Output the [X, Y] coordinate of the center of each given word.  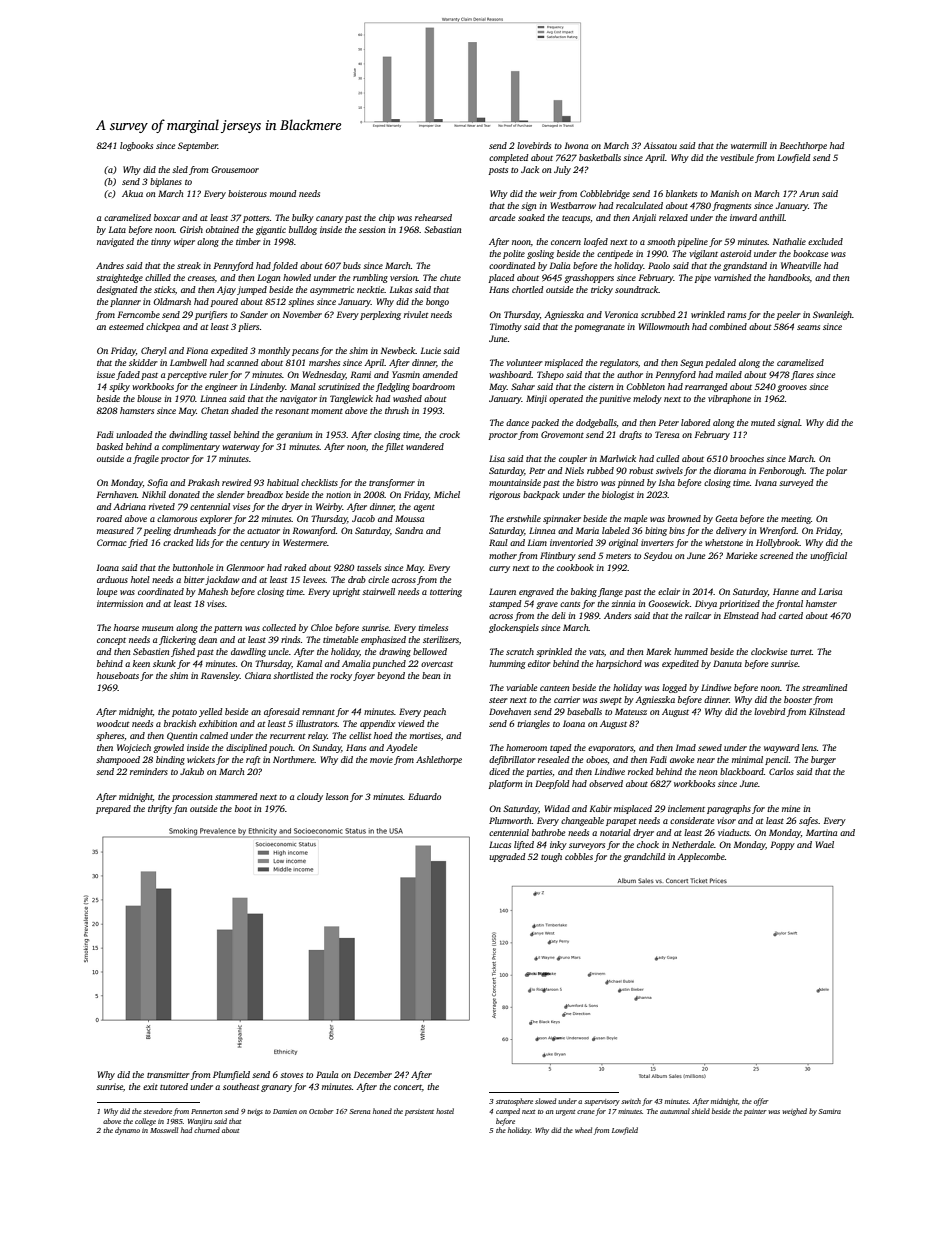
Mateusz [631, 711]
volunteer [524, 362]
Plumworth [510, 820]
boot [243, 808]
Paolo [659, 265]
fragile [146, 459]
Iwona [576, 145]
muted [763, 422]
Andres [110, 265]
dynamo [127, 1131]
